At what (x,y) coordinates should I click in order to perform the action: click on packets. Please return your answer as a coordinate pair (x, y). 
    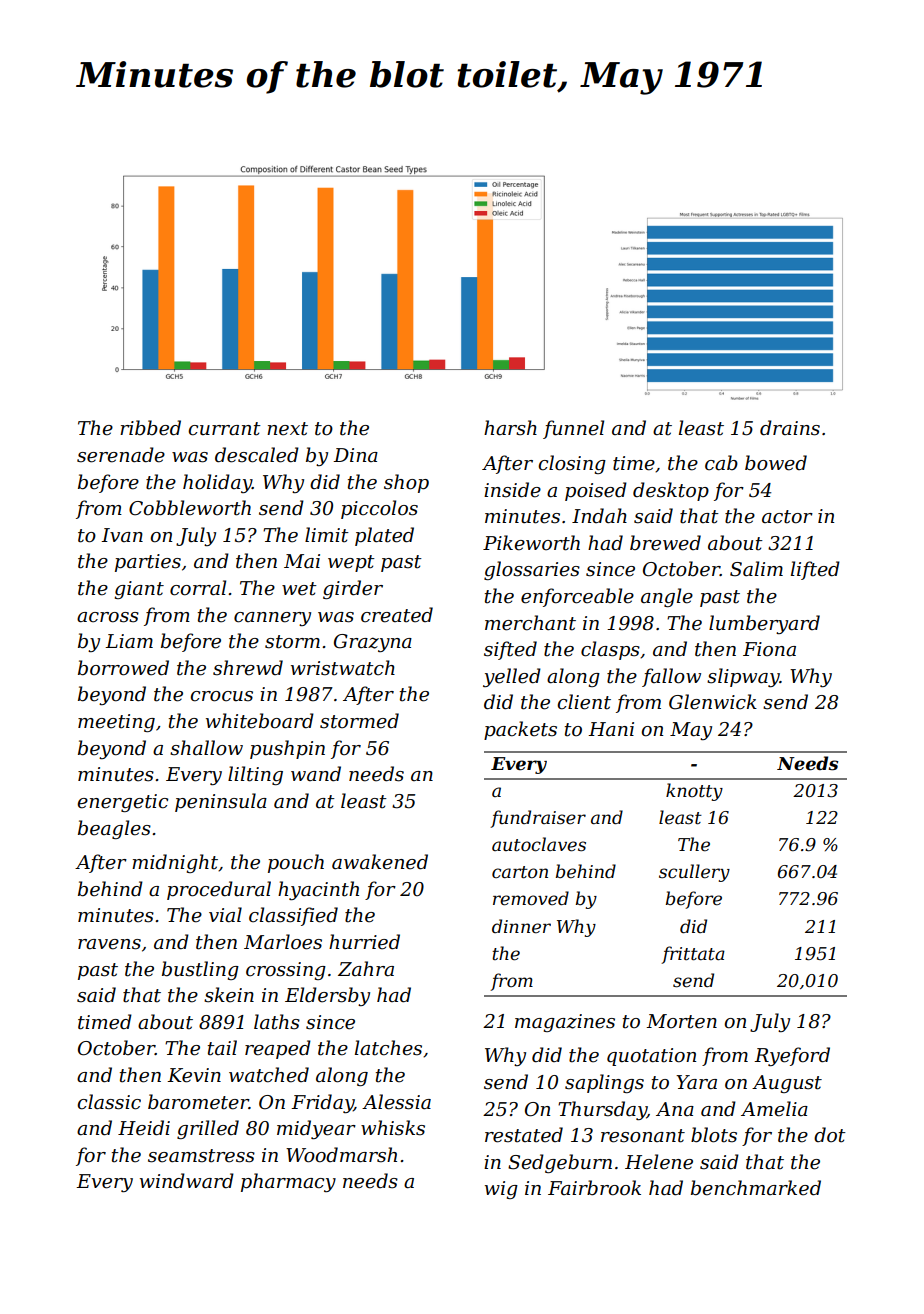
    Looking at the image, I should click on (520, 730).
